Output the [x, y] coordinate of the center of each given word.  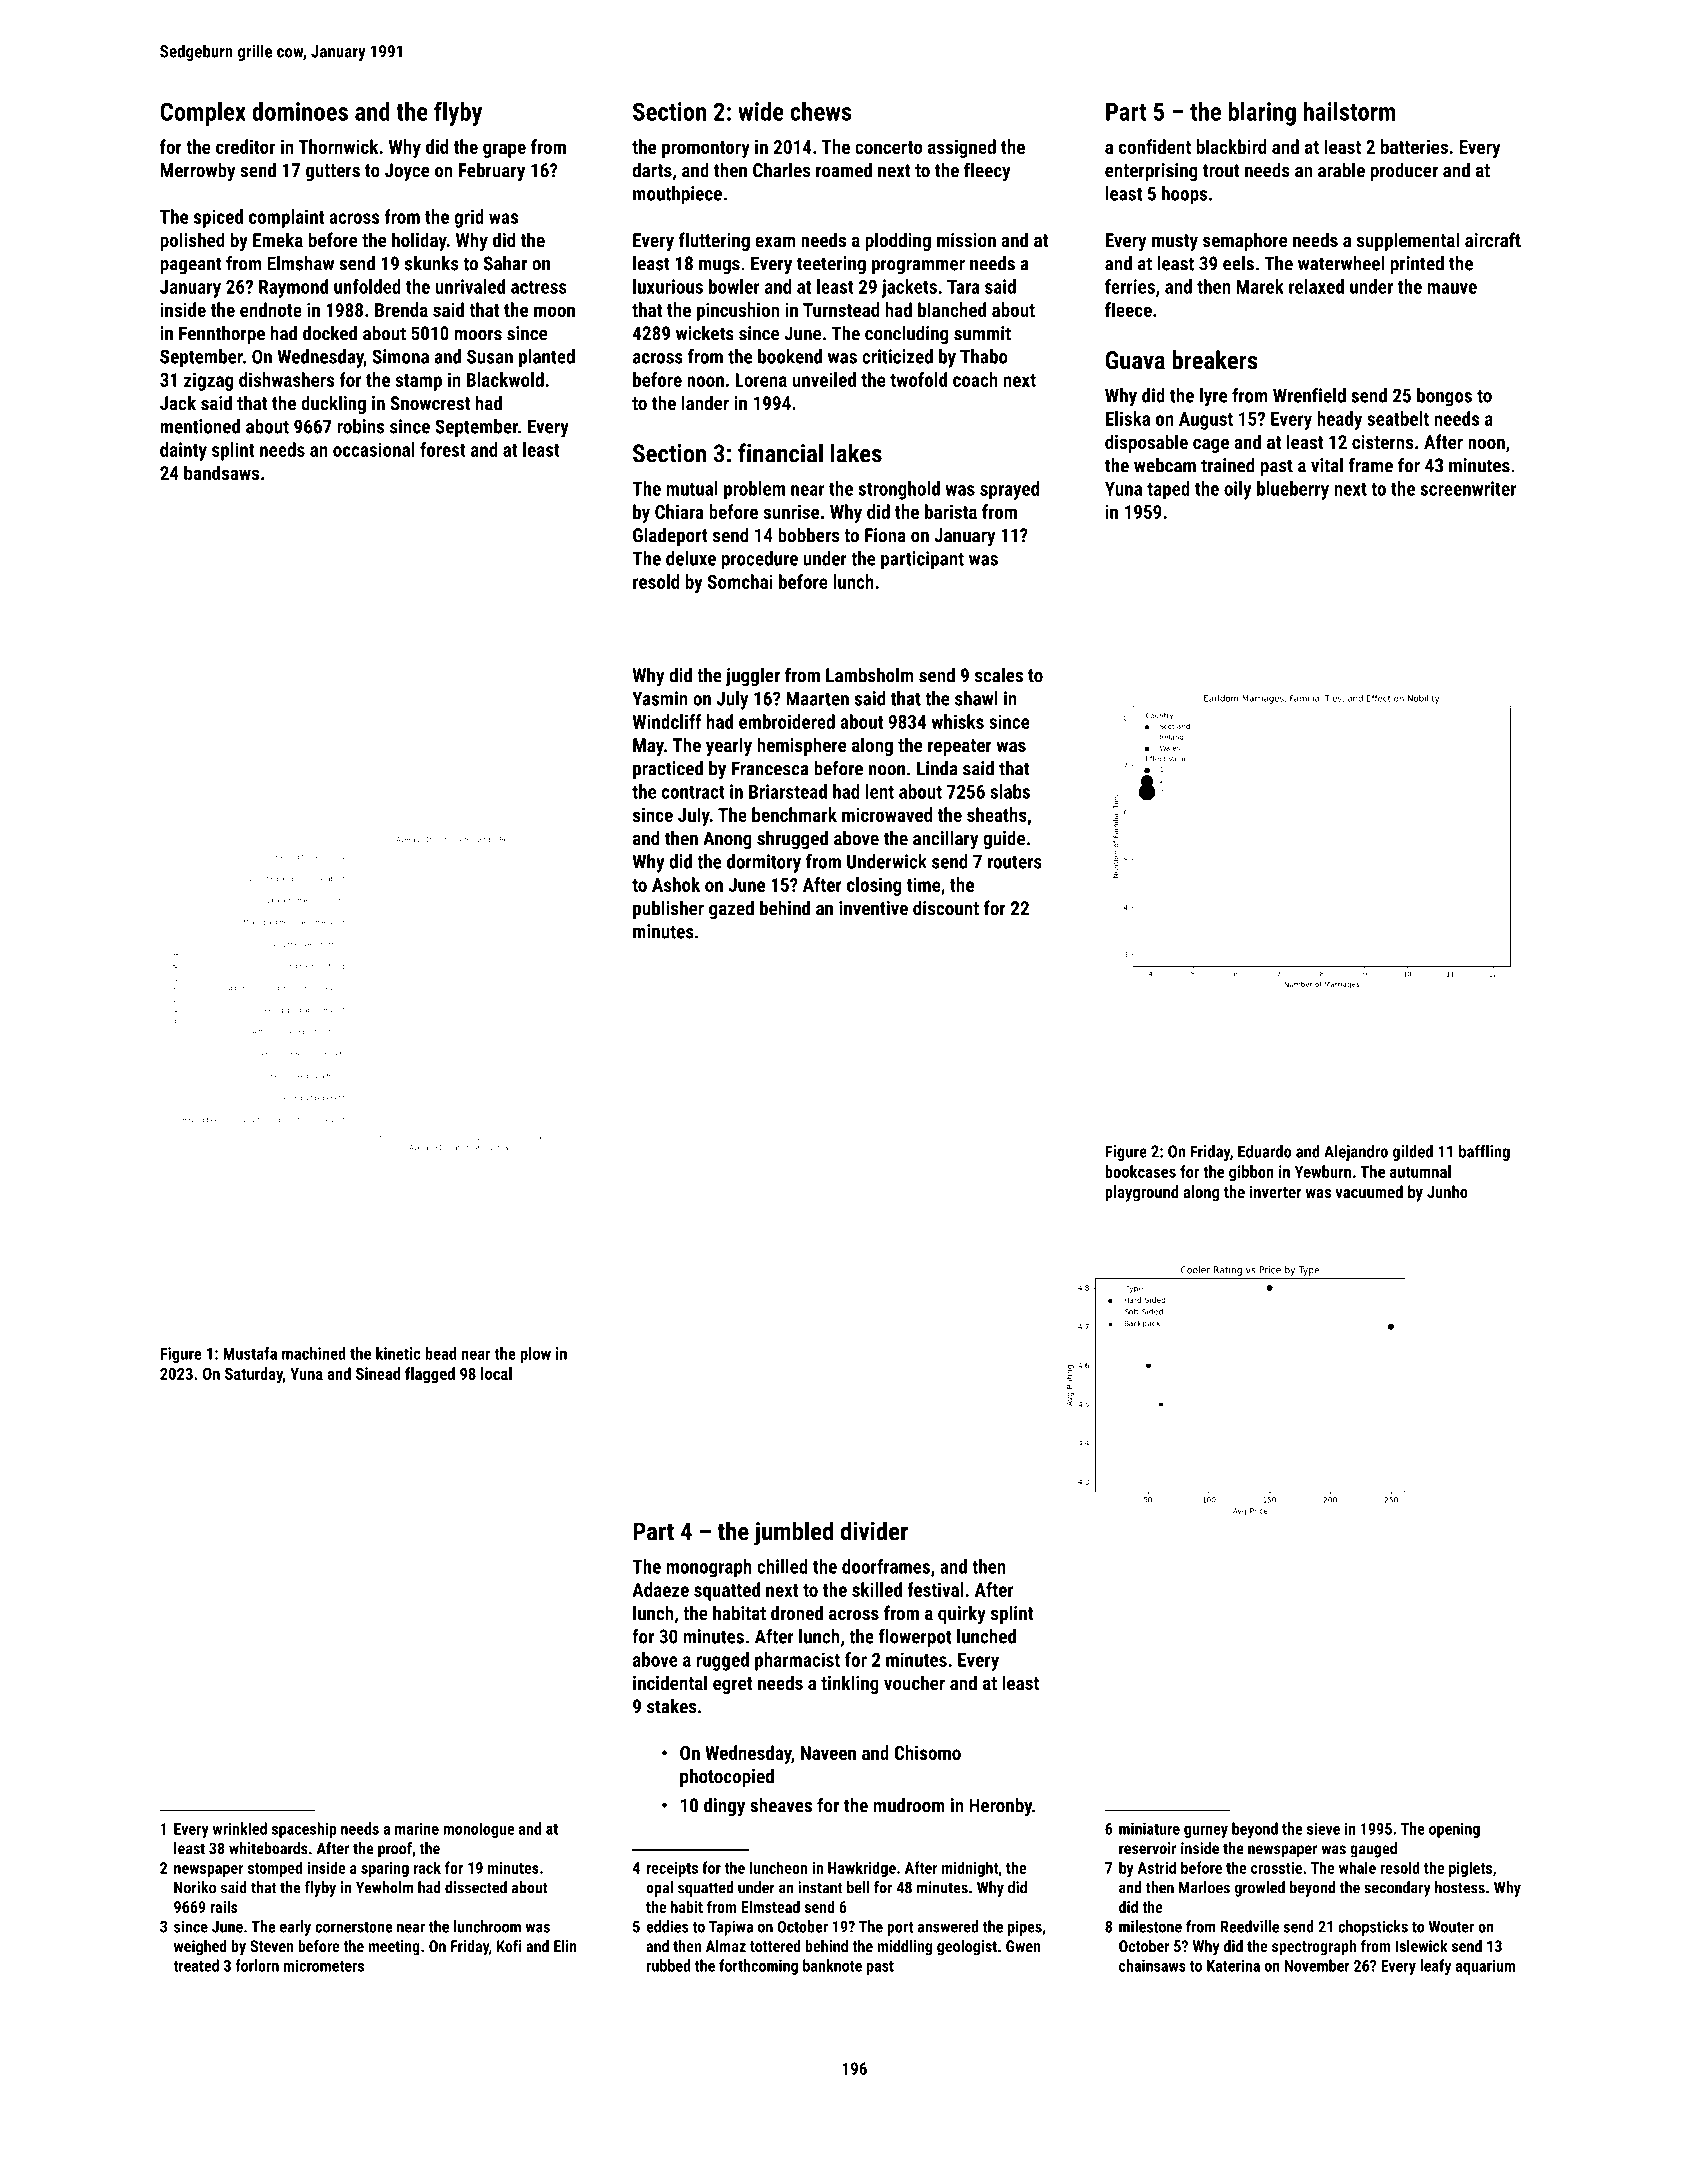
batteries [1414, 146]
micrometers [324, 1965]
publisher [668, 909]
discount [946, 908]
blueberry [1293, 490]
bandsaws [221, 472]
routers [1015, 862]
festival [935, 1589]
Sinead [378, 1373]
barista [951, 511]
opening [1454, 1830]
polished [192, 241]
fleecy [987, 171]
